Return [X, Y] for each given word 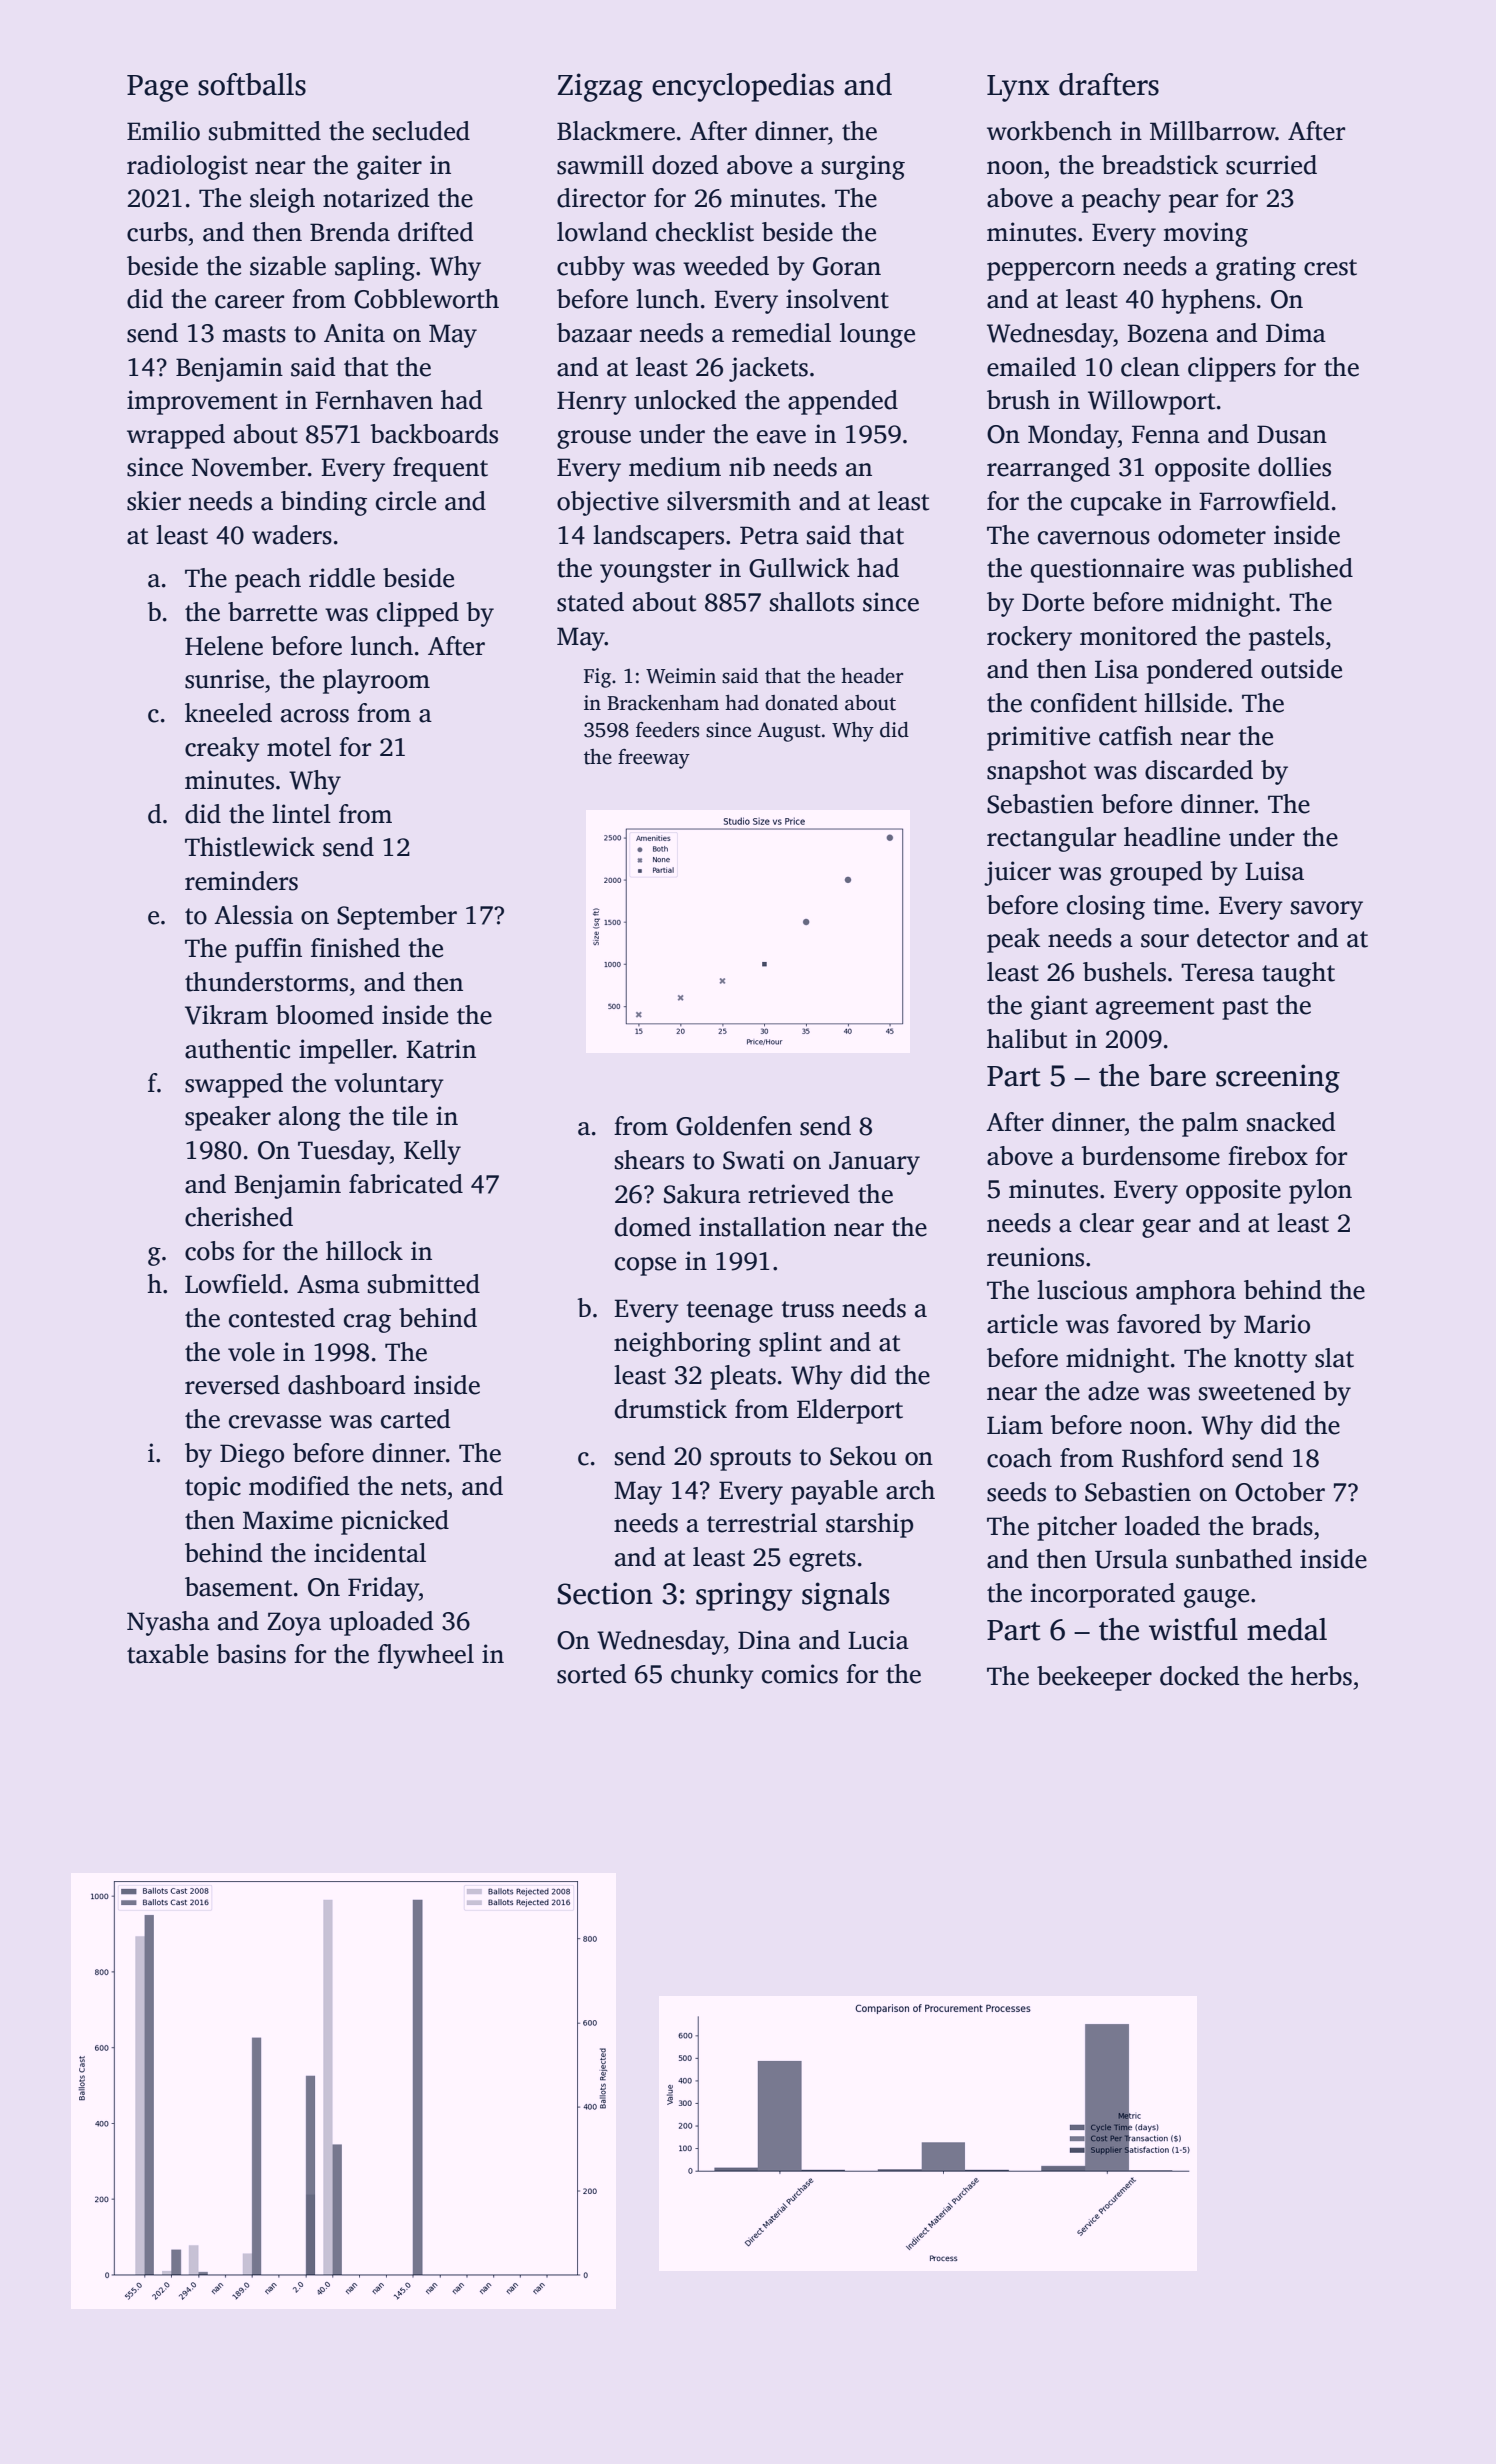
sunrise [224, 679]
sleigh [282, 200]
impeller [346, 1051]
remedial [781, 333]
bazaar [594, 333]
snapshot [1036, 772]
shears [649, 1160]
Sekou [863, 1456]
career [249, 302]
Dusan [1292, 434]
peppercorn [1051, 271]
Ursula [1131, 1559]
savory [1327, 910]
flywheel [426, 1656]
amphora [1186, 1292]
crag [367, 1323]
